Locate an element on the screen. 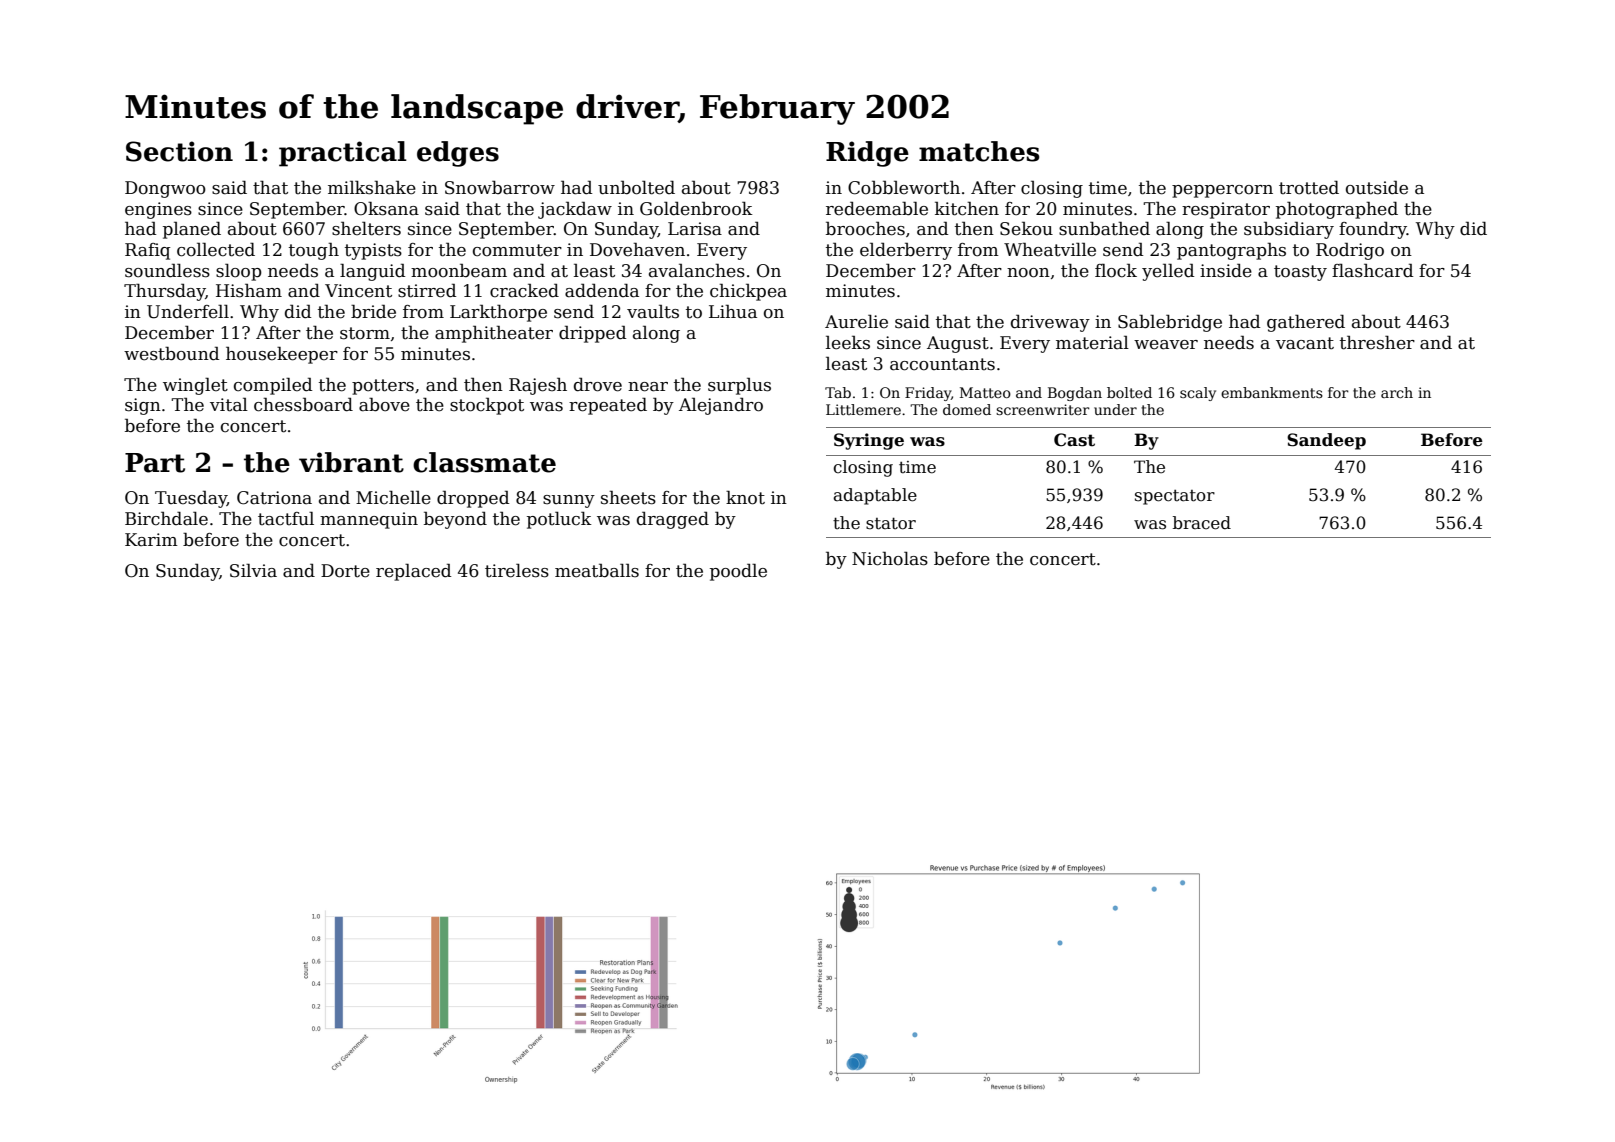  outside is located at coordinates (1377, 187).
